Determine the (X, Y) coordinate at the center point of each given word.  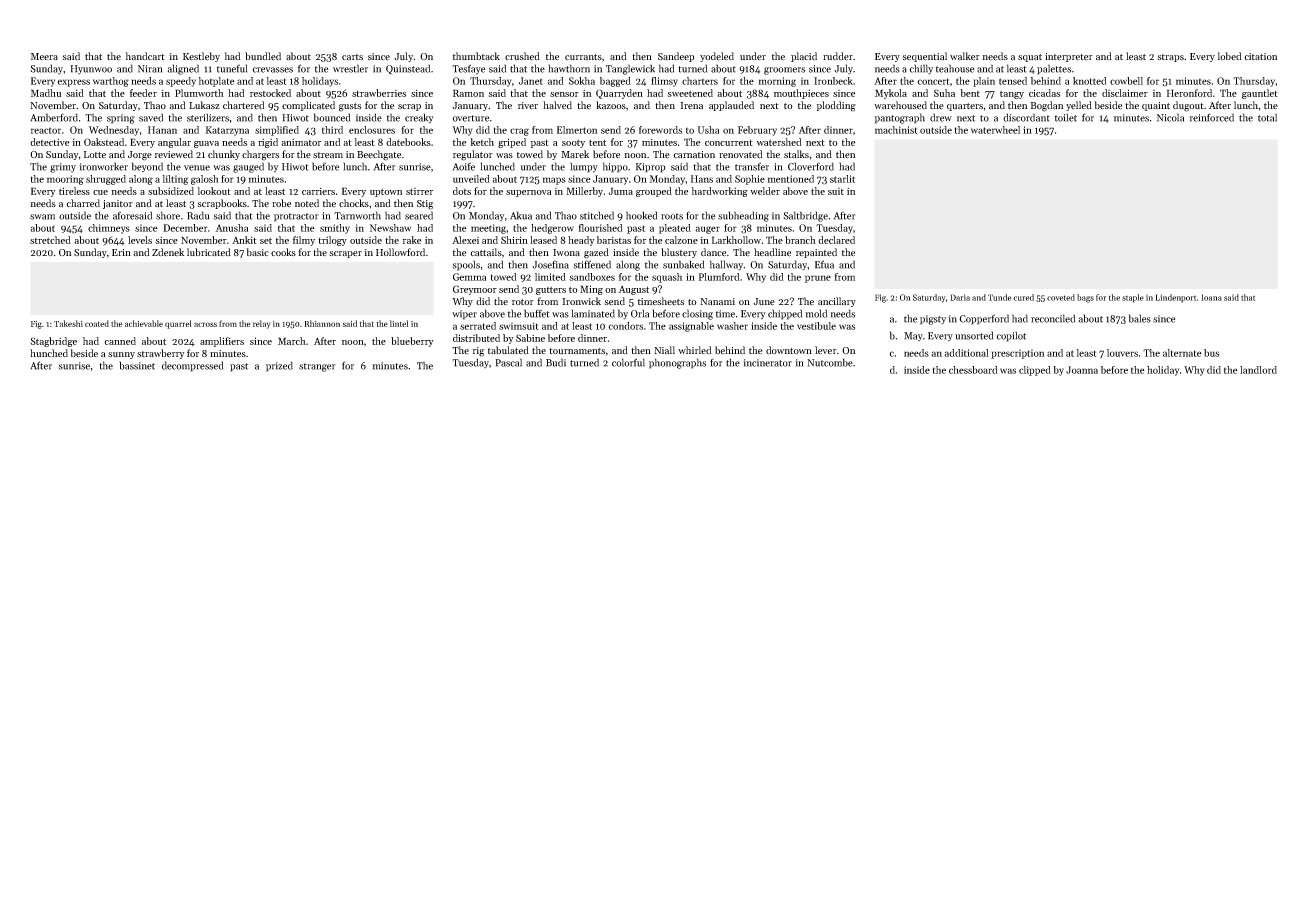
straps (1171, 58)
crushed (522, 56)
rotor (523, 302)
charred (83, 203)
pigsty (933, 320)
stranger (317, 367)
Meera (44, 56)
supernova (528, 193)
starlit (842, 179)
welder (765, 191)
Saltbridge (805, 216)
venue (197, 168)
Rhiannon (322, 323)
